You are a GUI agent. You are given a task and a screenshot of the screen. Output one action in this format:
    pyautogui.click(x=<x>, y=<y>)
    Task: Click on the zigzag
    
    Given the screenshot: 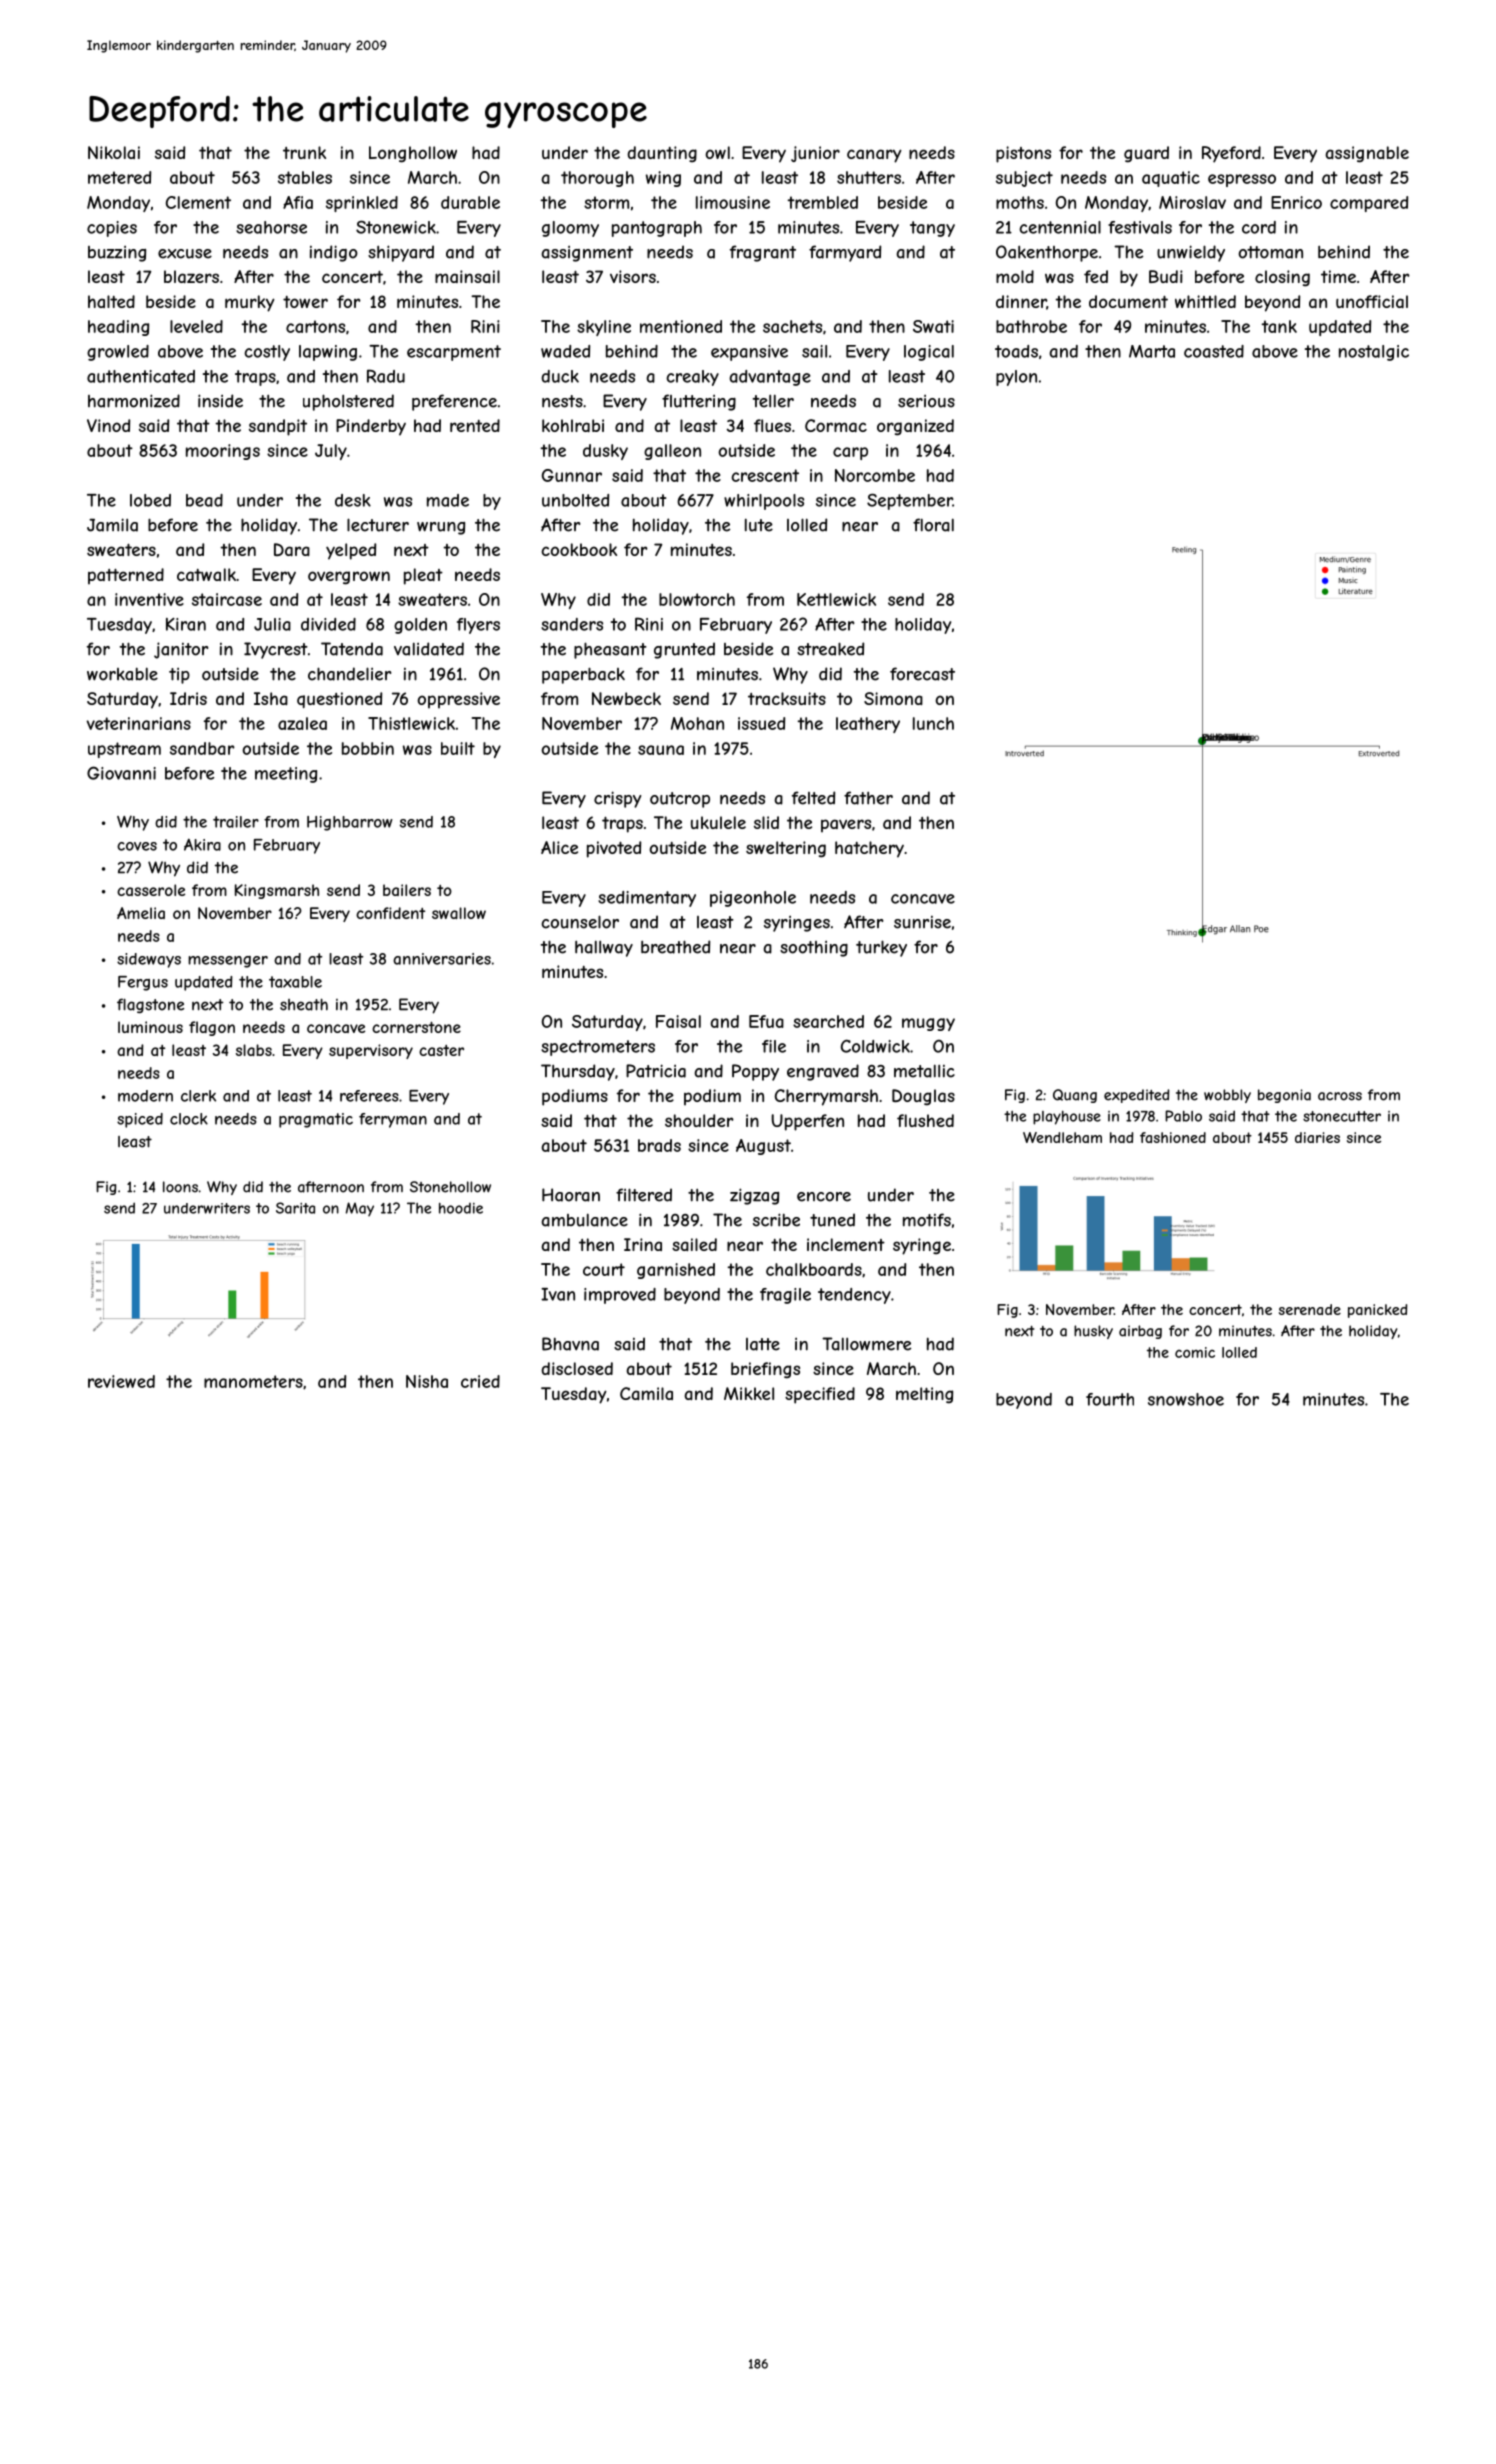 What is the action you would take?
    pyautogui.click(x=754, y=1196)
